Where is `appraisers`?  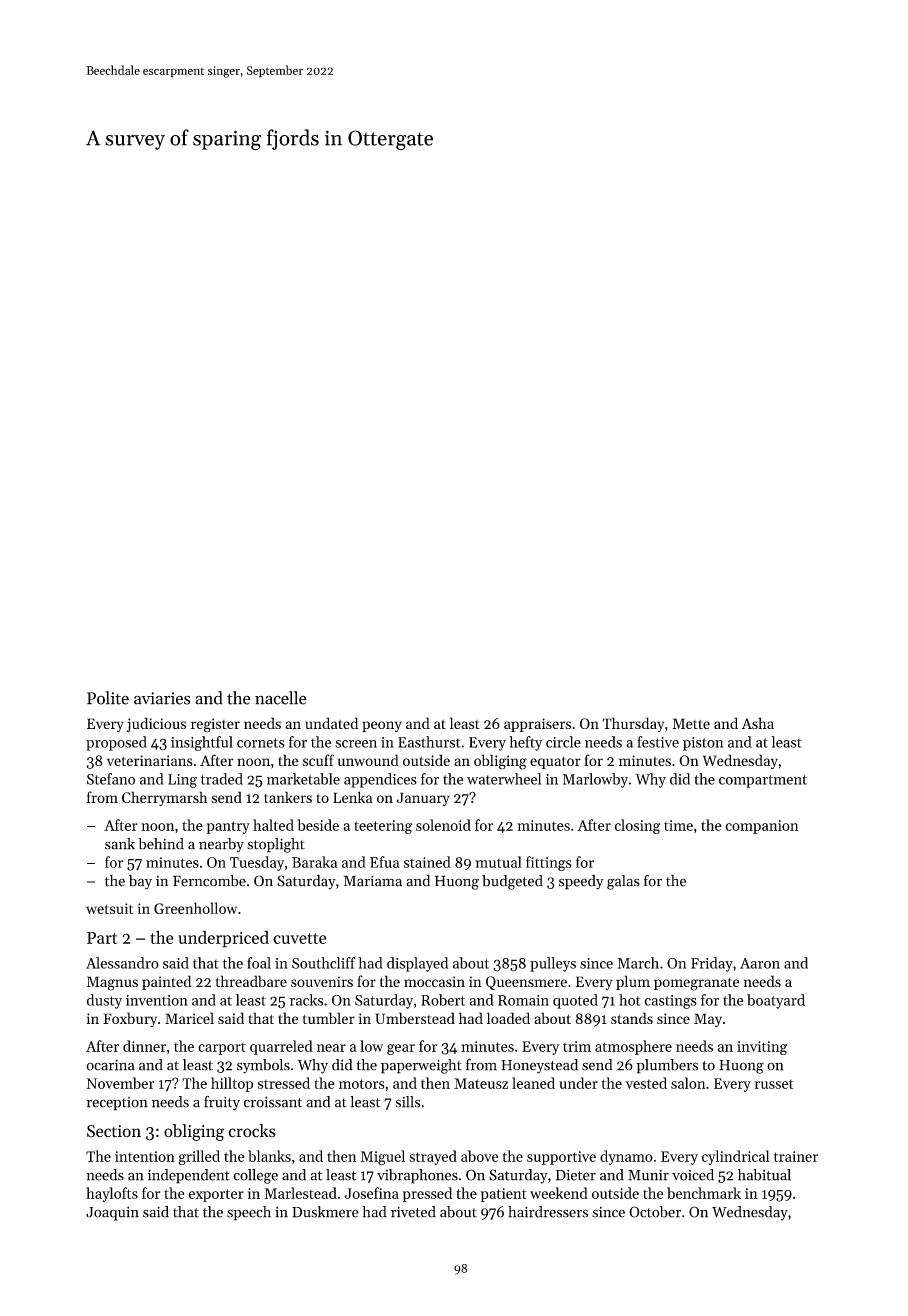
appraisers is located at coordinates (537, 725).
